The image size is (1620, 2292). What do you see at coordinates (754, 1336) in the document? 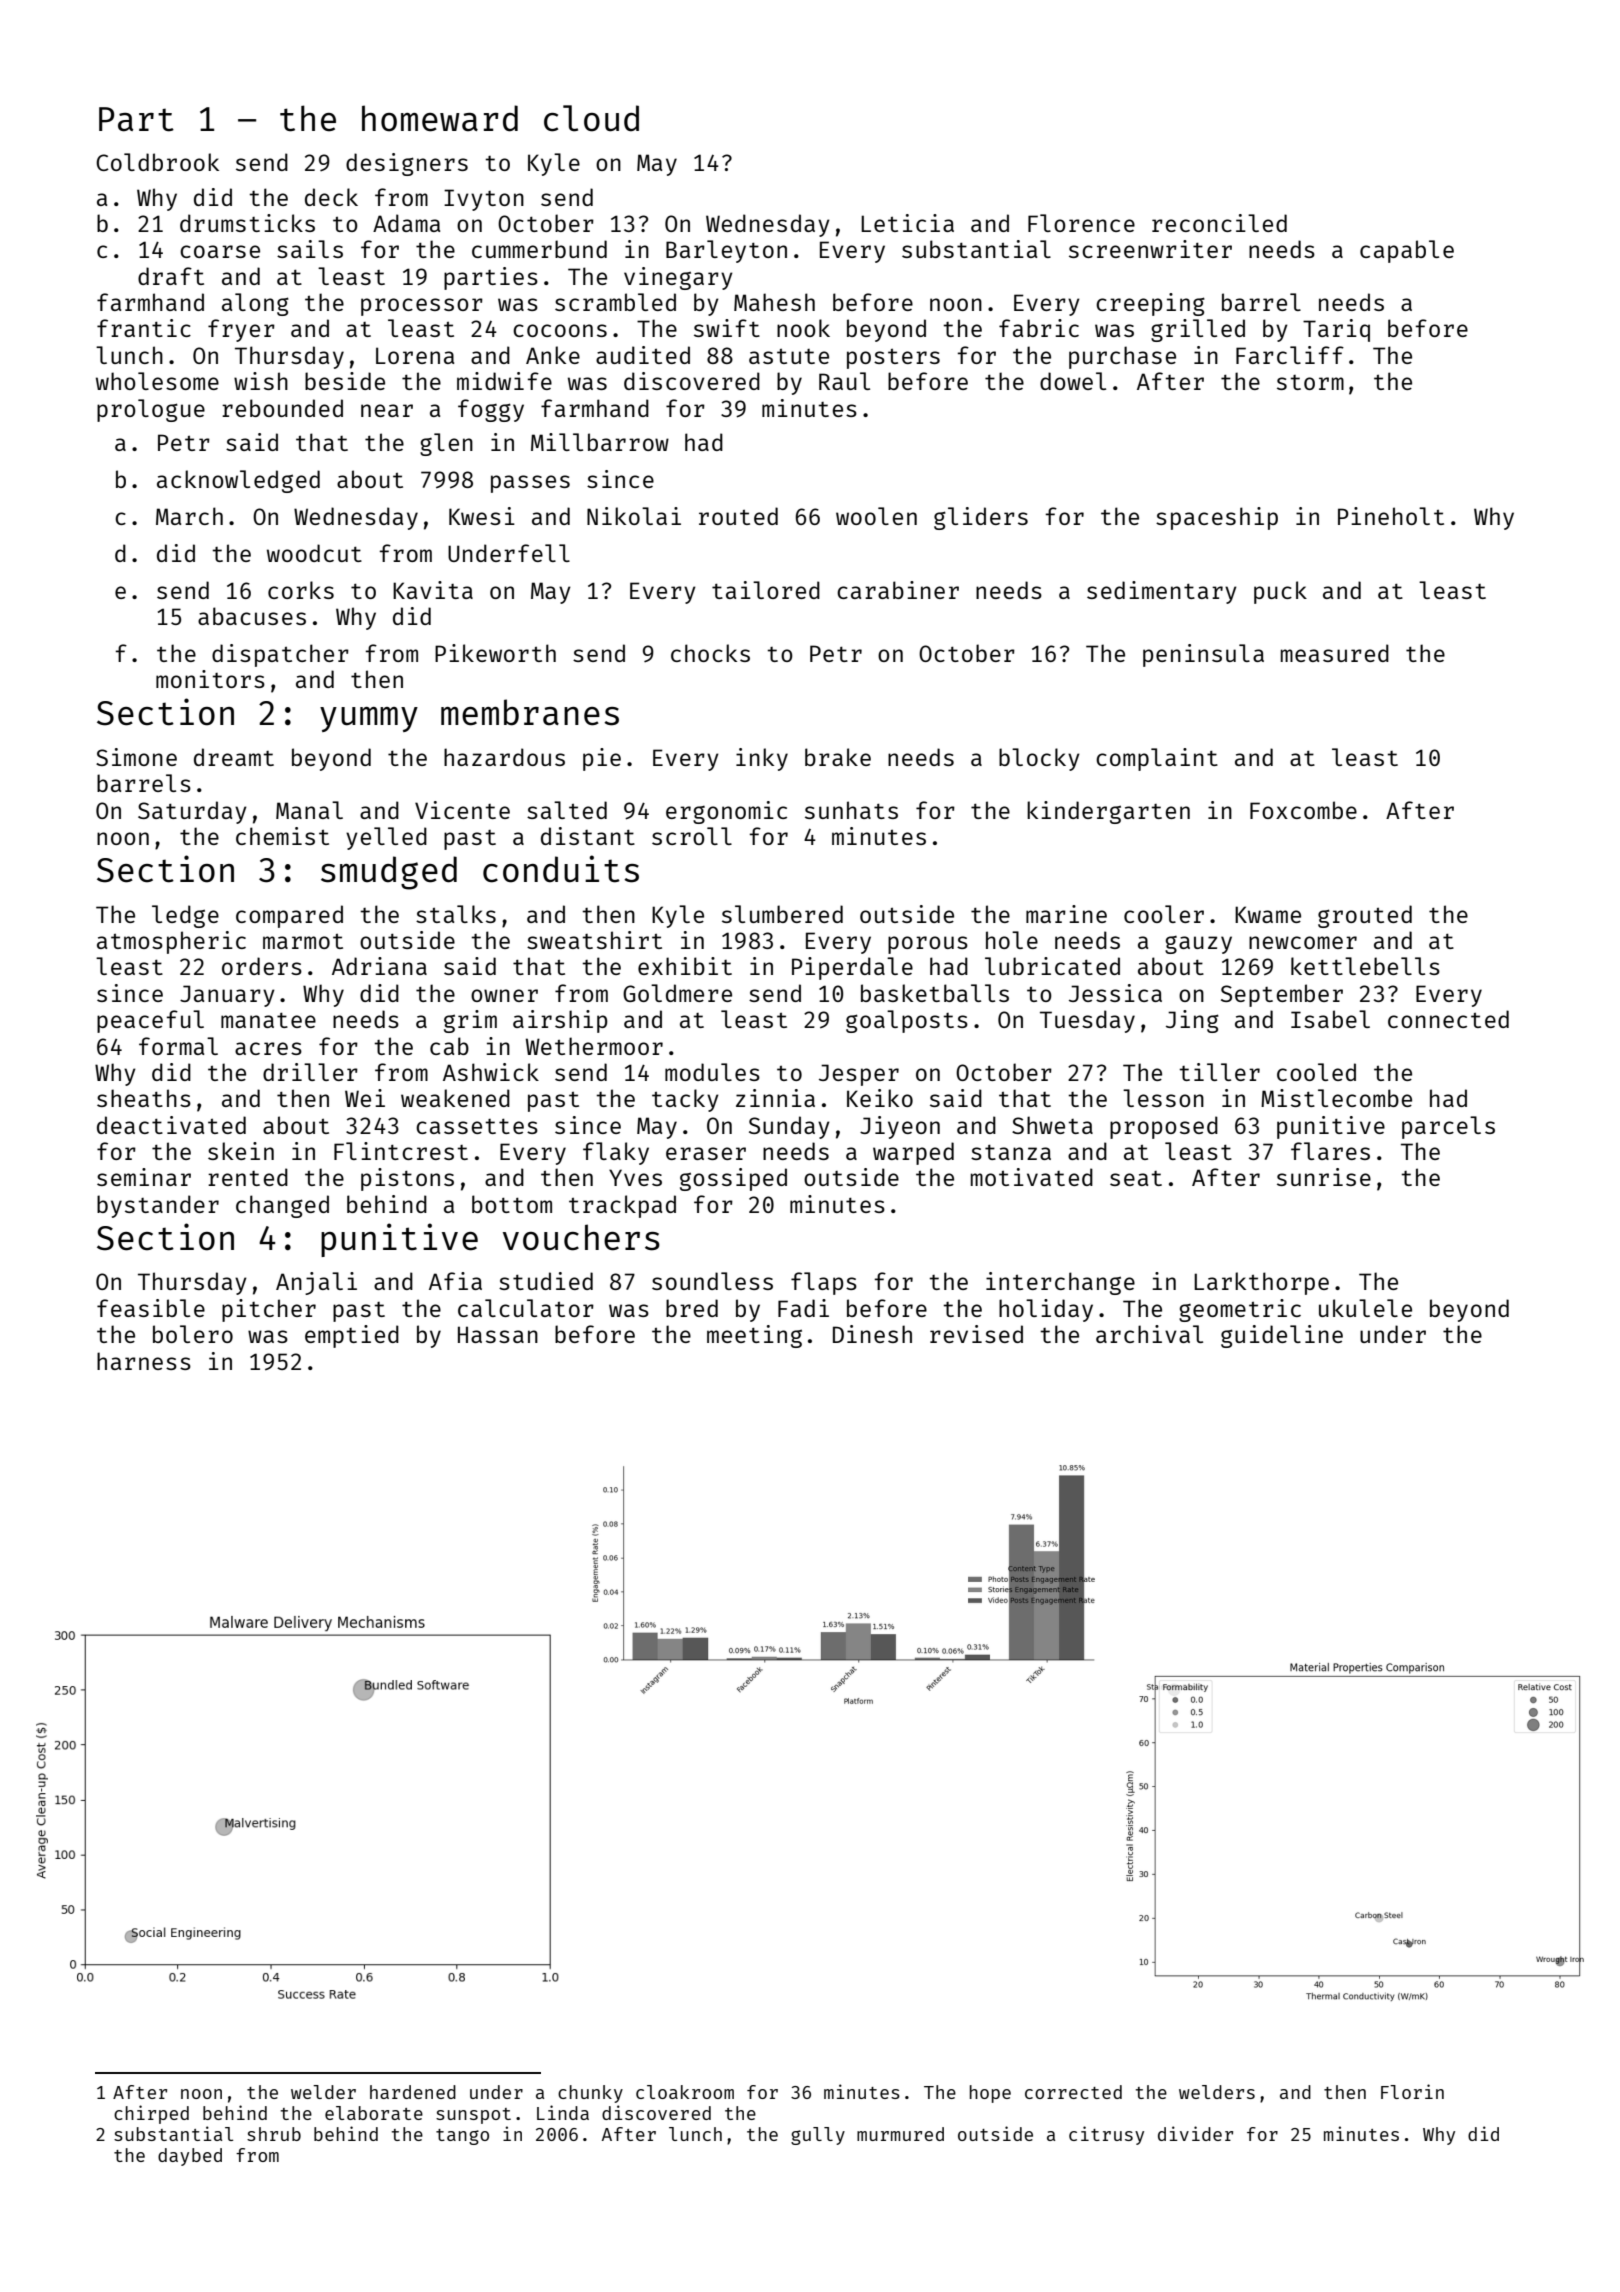
I see `meeting` at bounding box center [754, 1336].
